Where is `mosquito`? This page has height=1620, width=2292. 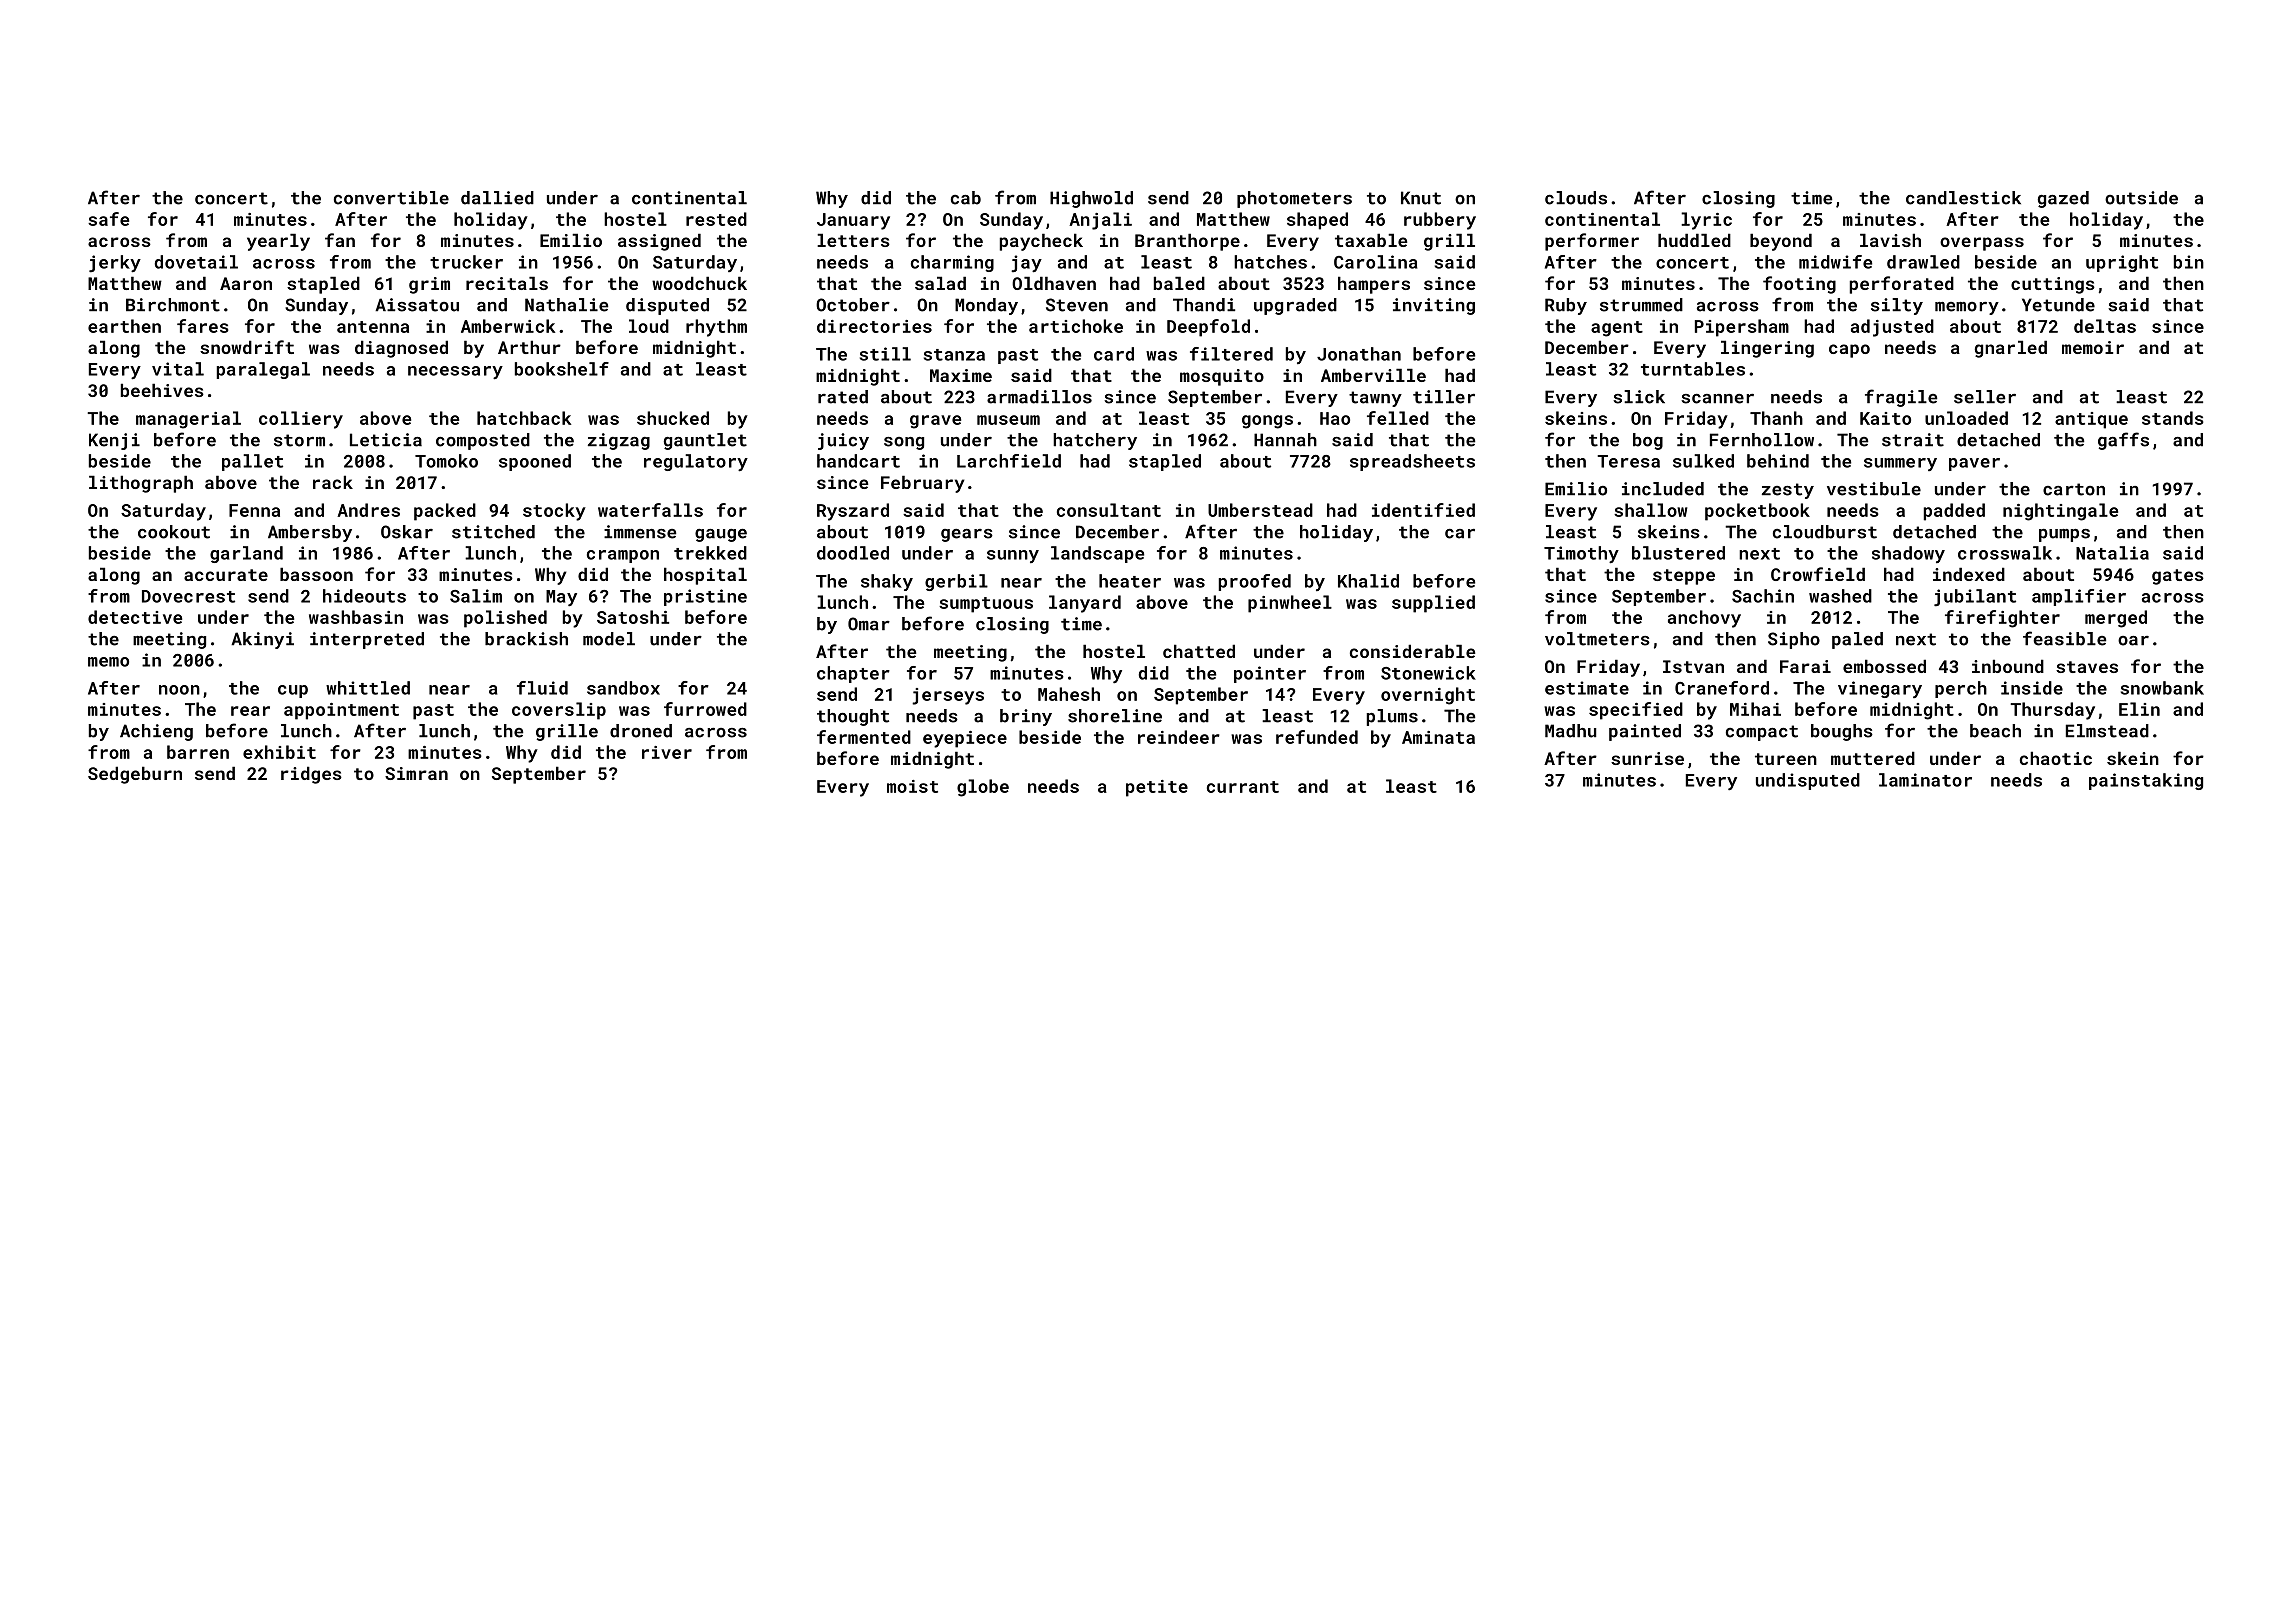 mosquito is located at coordinates (1222, 377).
